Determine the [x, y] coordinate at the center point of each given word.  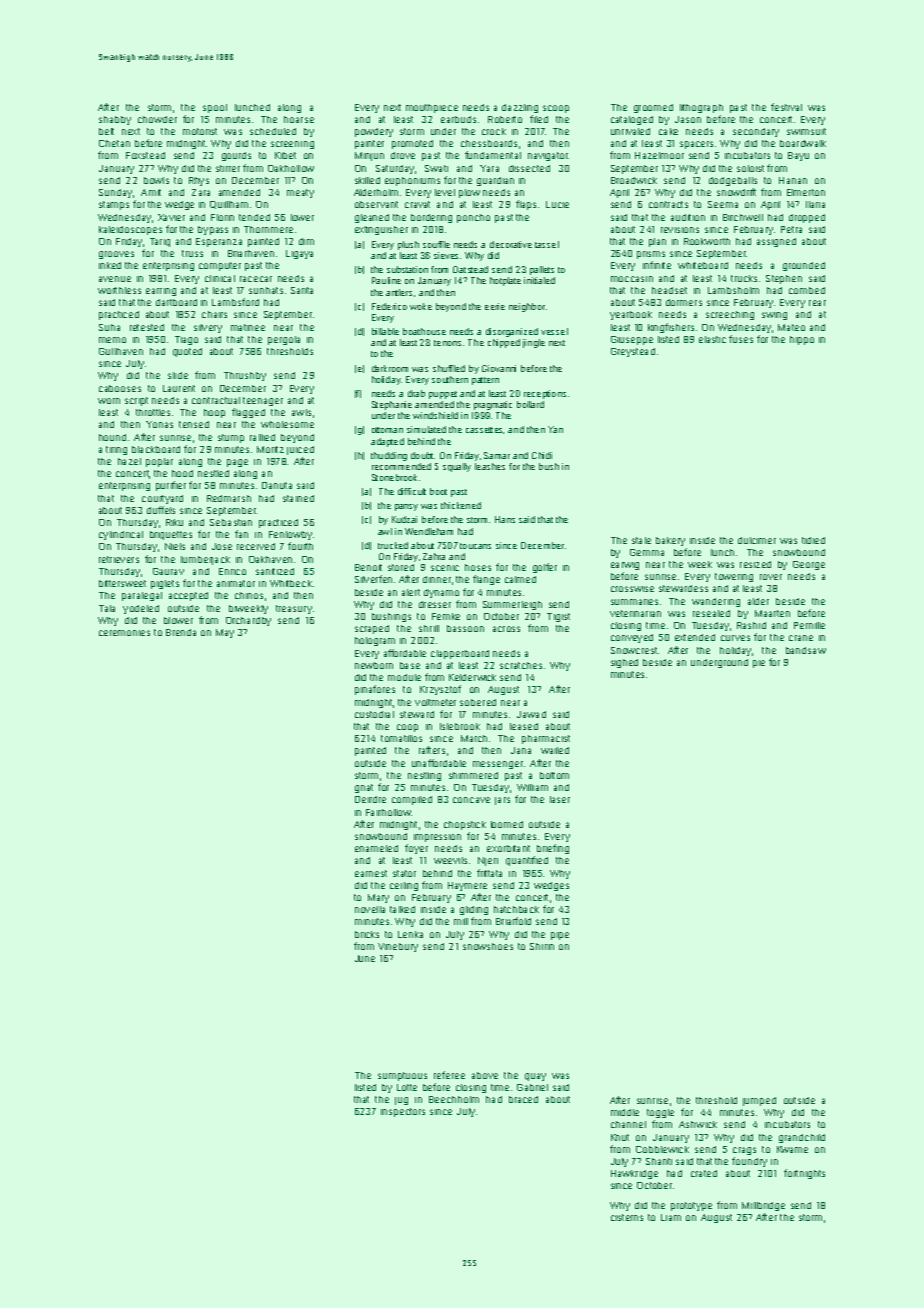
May [225, 633]
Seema [723, 204]
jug [401, 1101]
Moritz [270, 449]
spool [215, 108]
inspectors [403, 1112]
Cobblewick [662, 1149]
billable [385, 331]
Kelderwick [472, 677]
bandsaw [806, 650]
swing [774, 316]
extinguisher [381, 230]
